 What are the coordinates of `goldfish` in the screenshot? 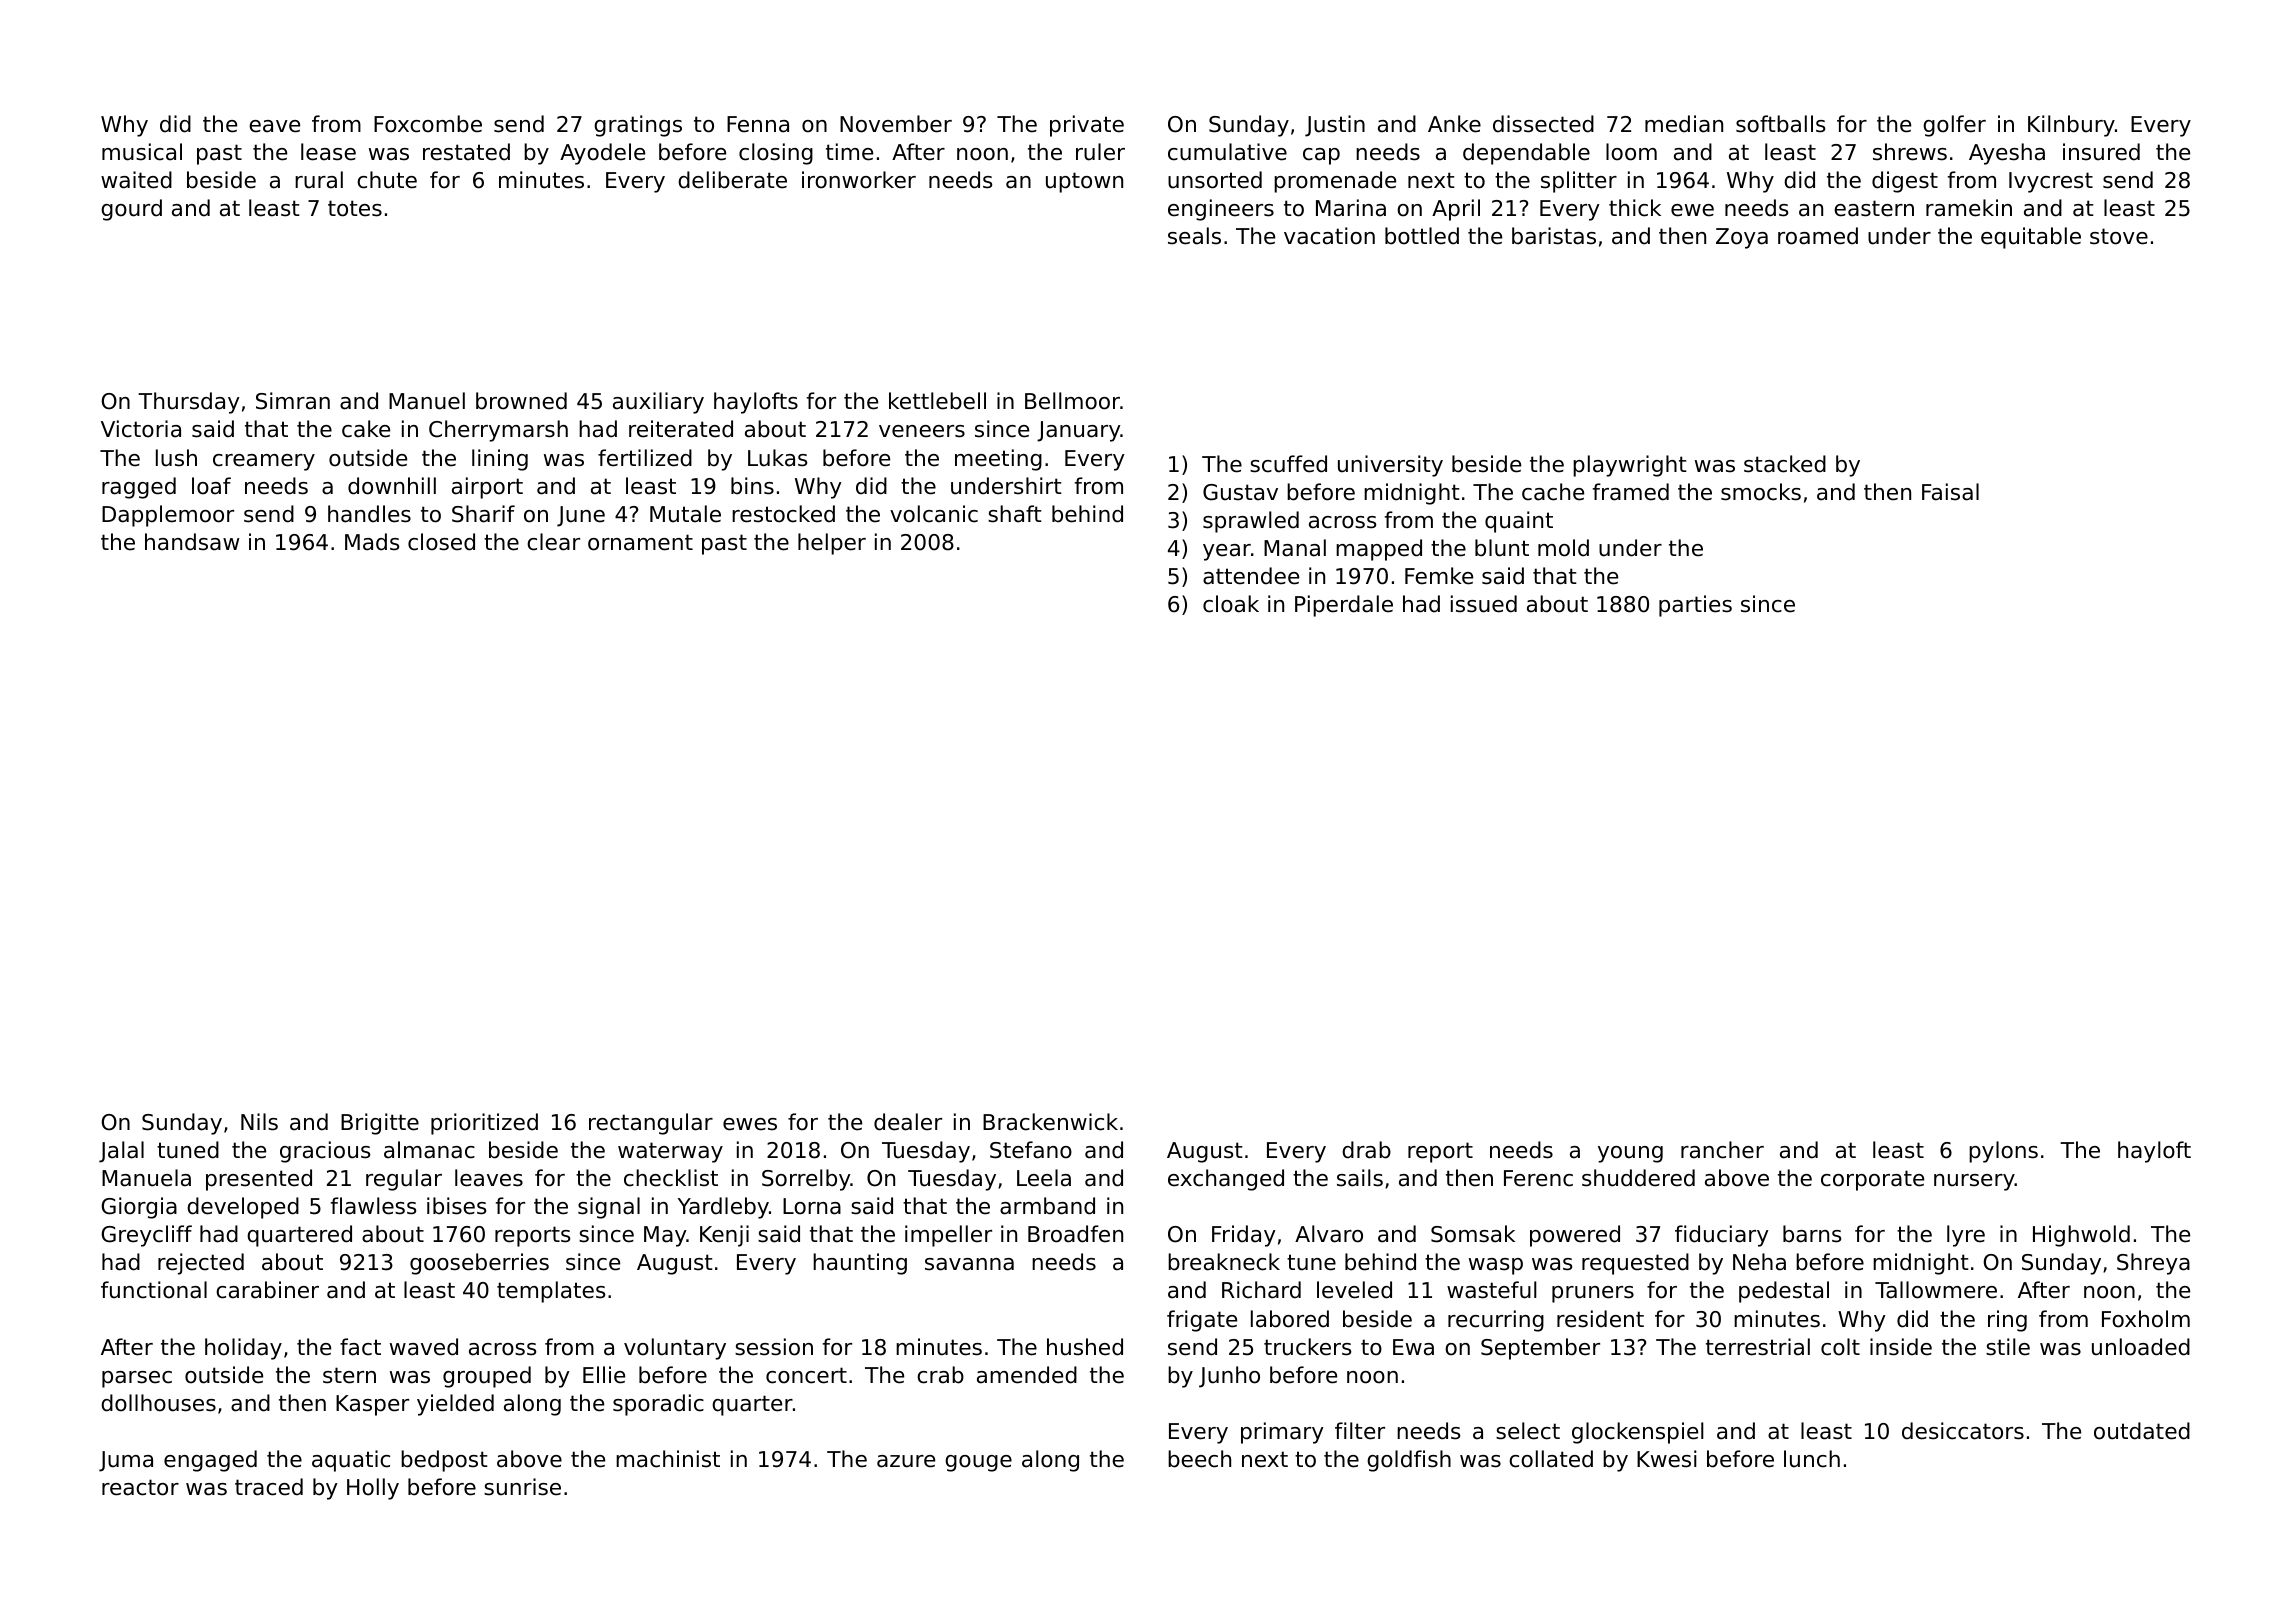 It's located at (1409, 1461).
